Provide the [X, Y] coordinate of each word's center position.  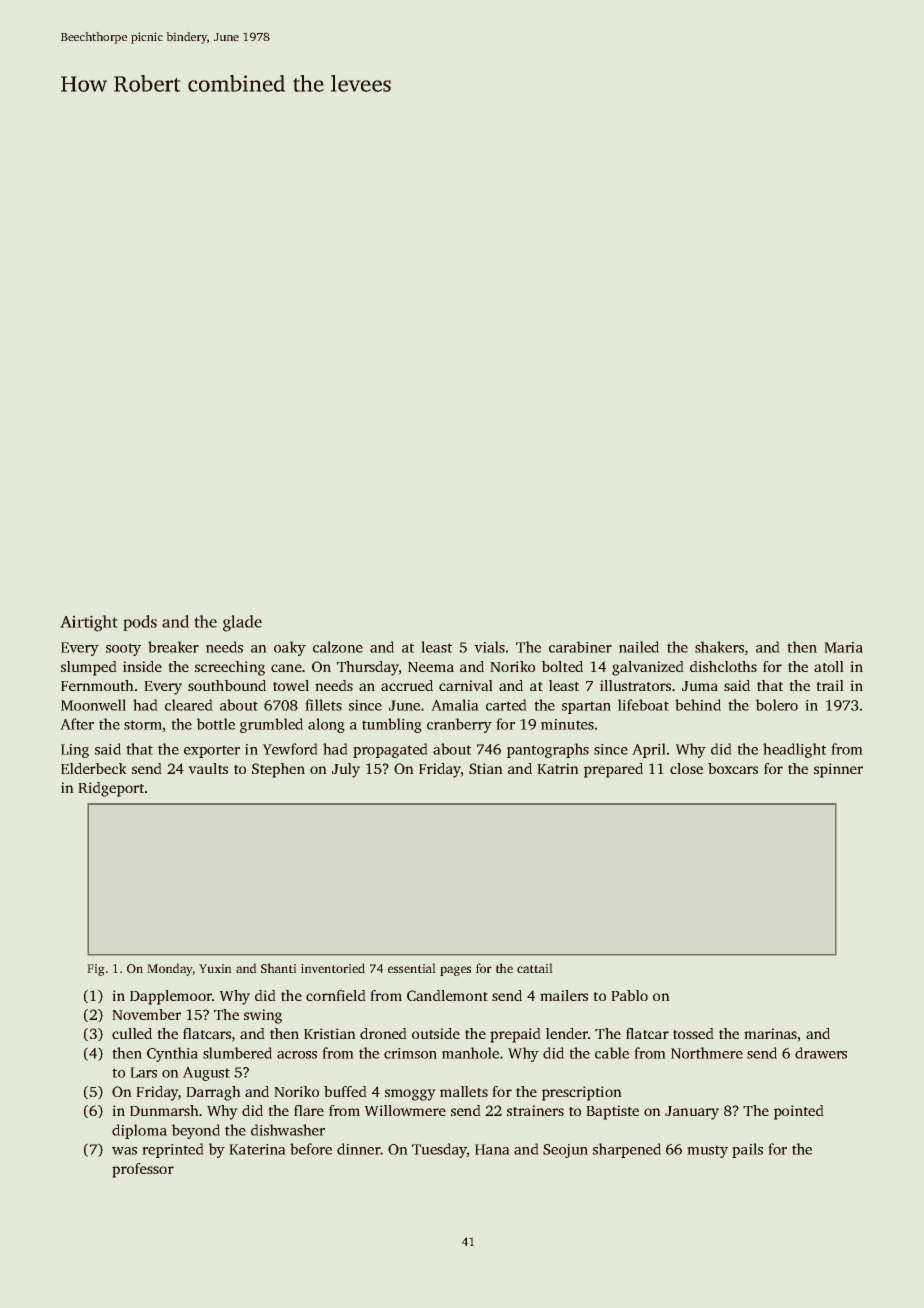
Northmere [707, 1053]
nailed [639, 647]
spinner [838, 770]
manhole [470, 1053]
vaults [208, 768]
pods [140, 623]
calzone [338, 647]
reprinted [173, 1150]
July [346, 770]
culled [132, 1033]
